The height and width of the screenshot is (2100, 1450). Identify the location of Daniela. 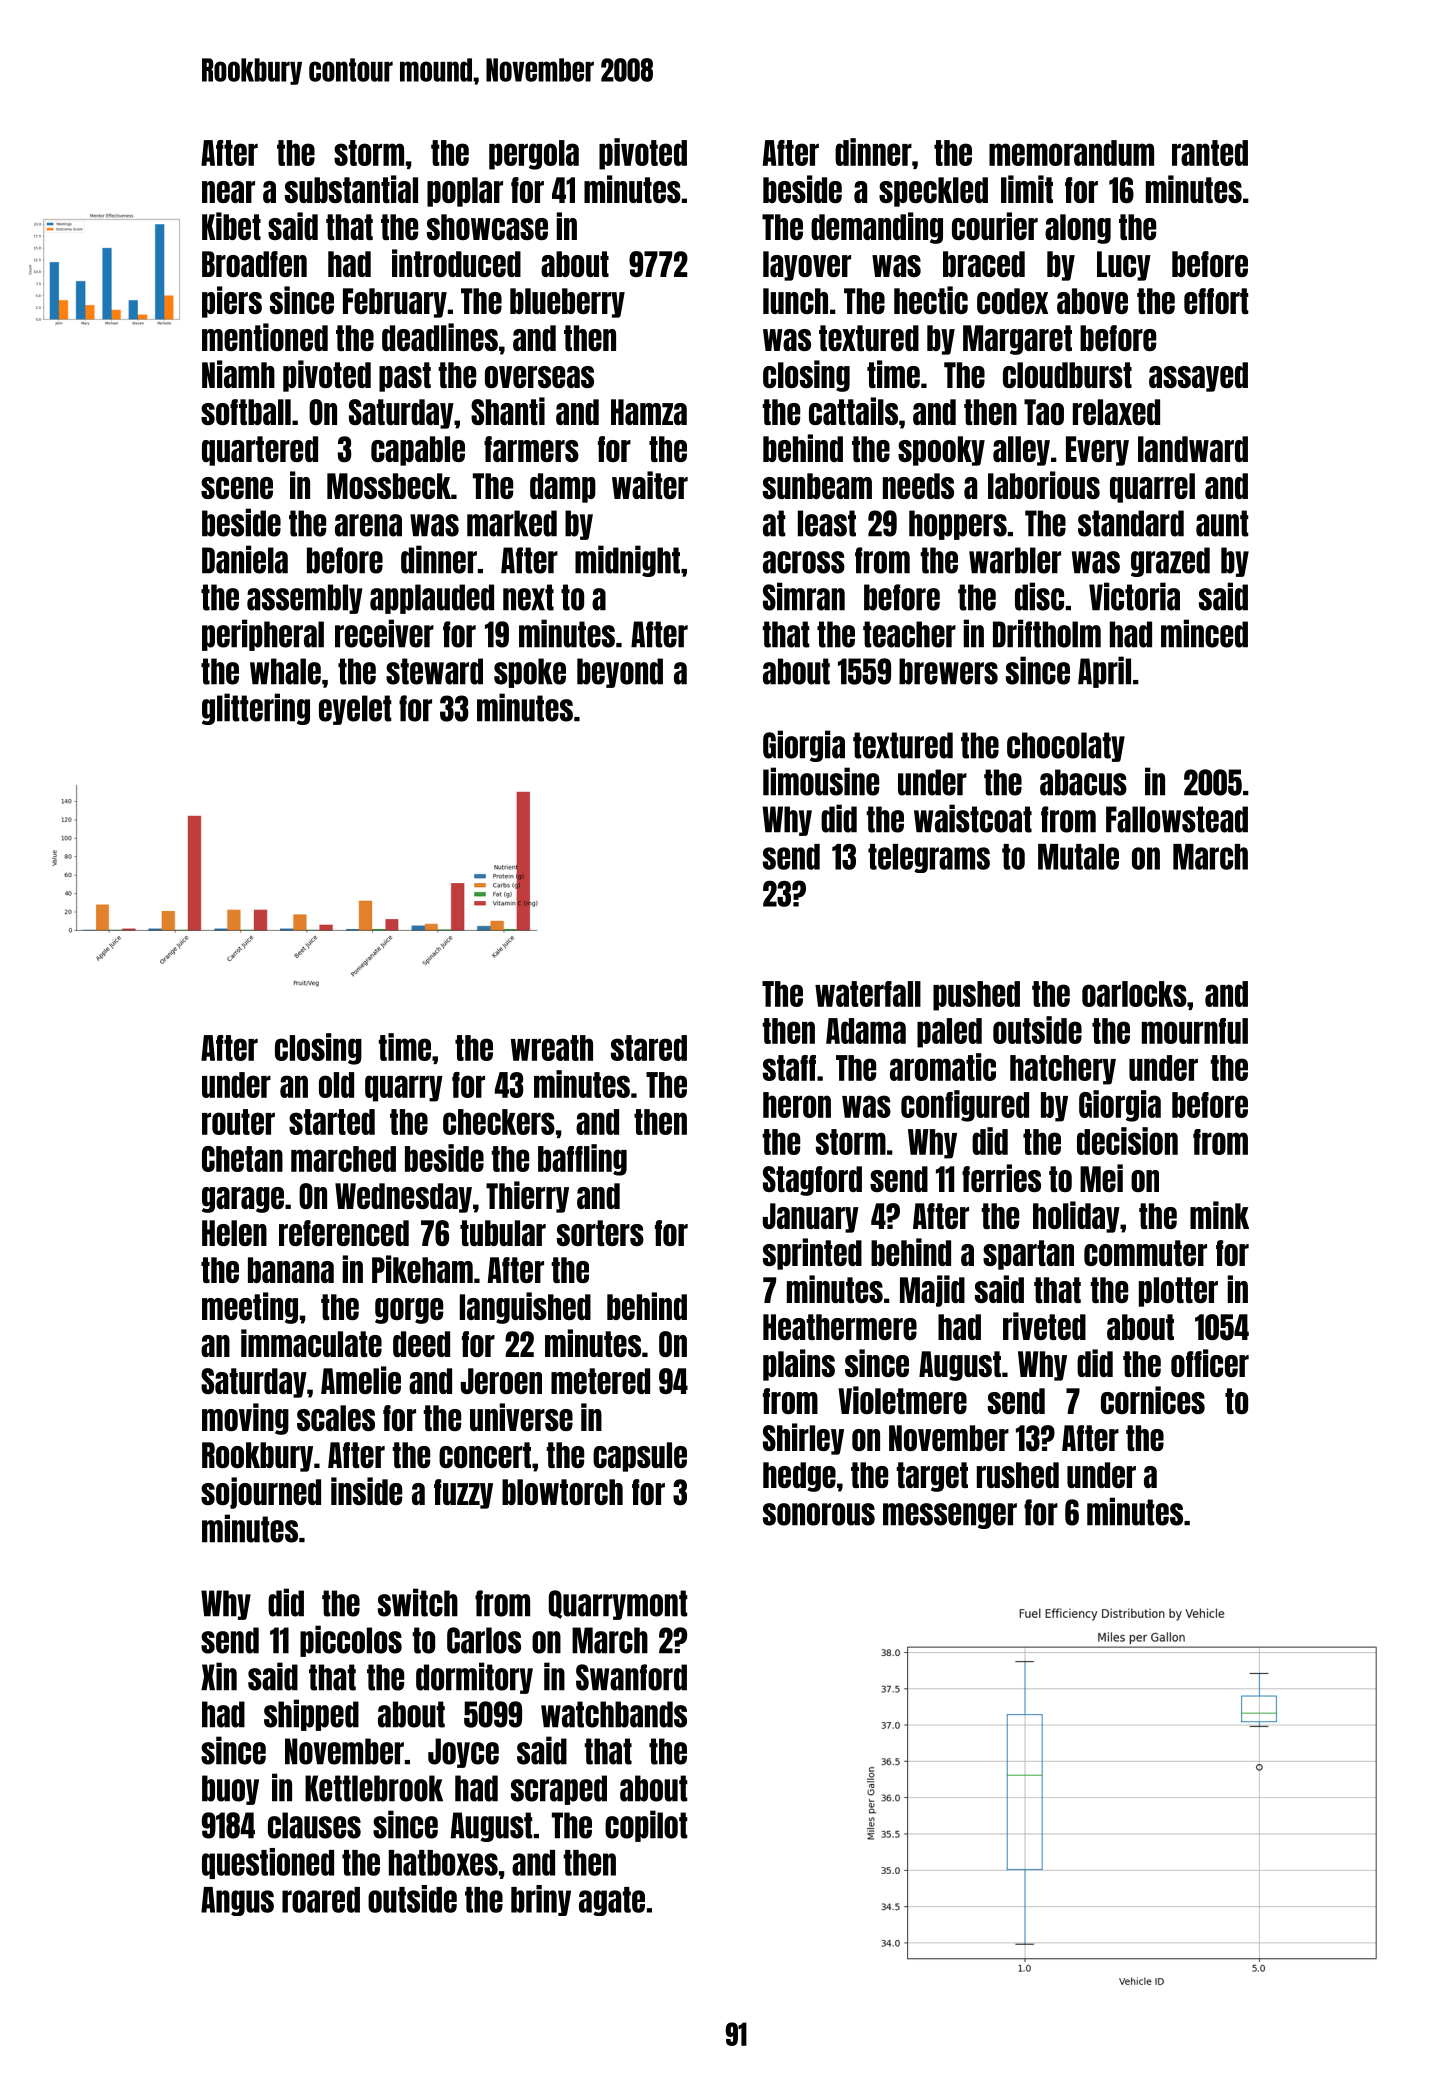
(245, 559).
